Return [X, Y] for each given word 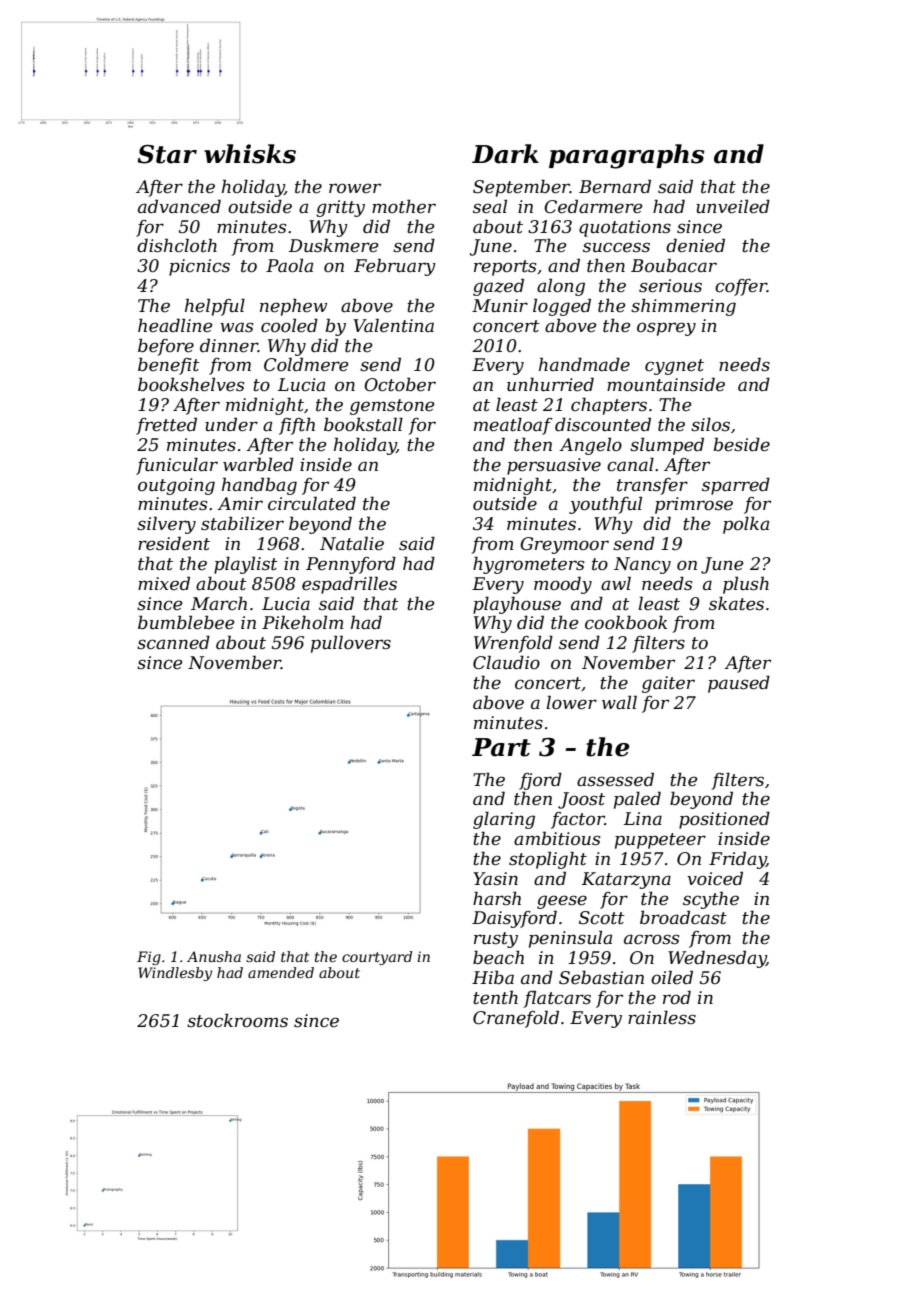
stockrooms [237, 1020]
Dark [505, 154]
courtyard [377, 958]
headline [175, 325]
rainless [662, 1018]
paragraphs [626, 156]
